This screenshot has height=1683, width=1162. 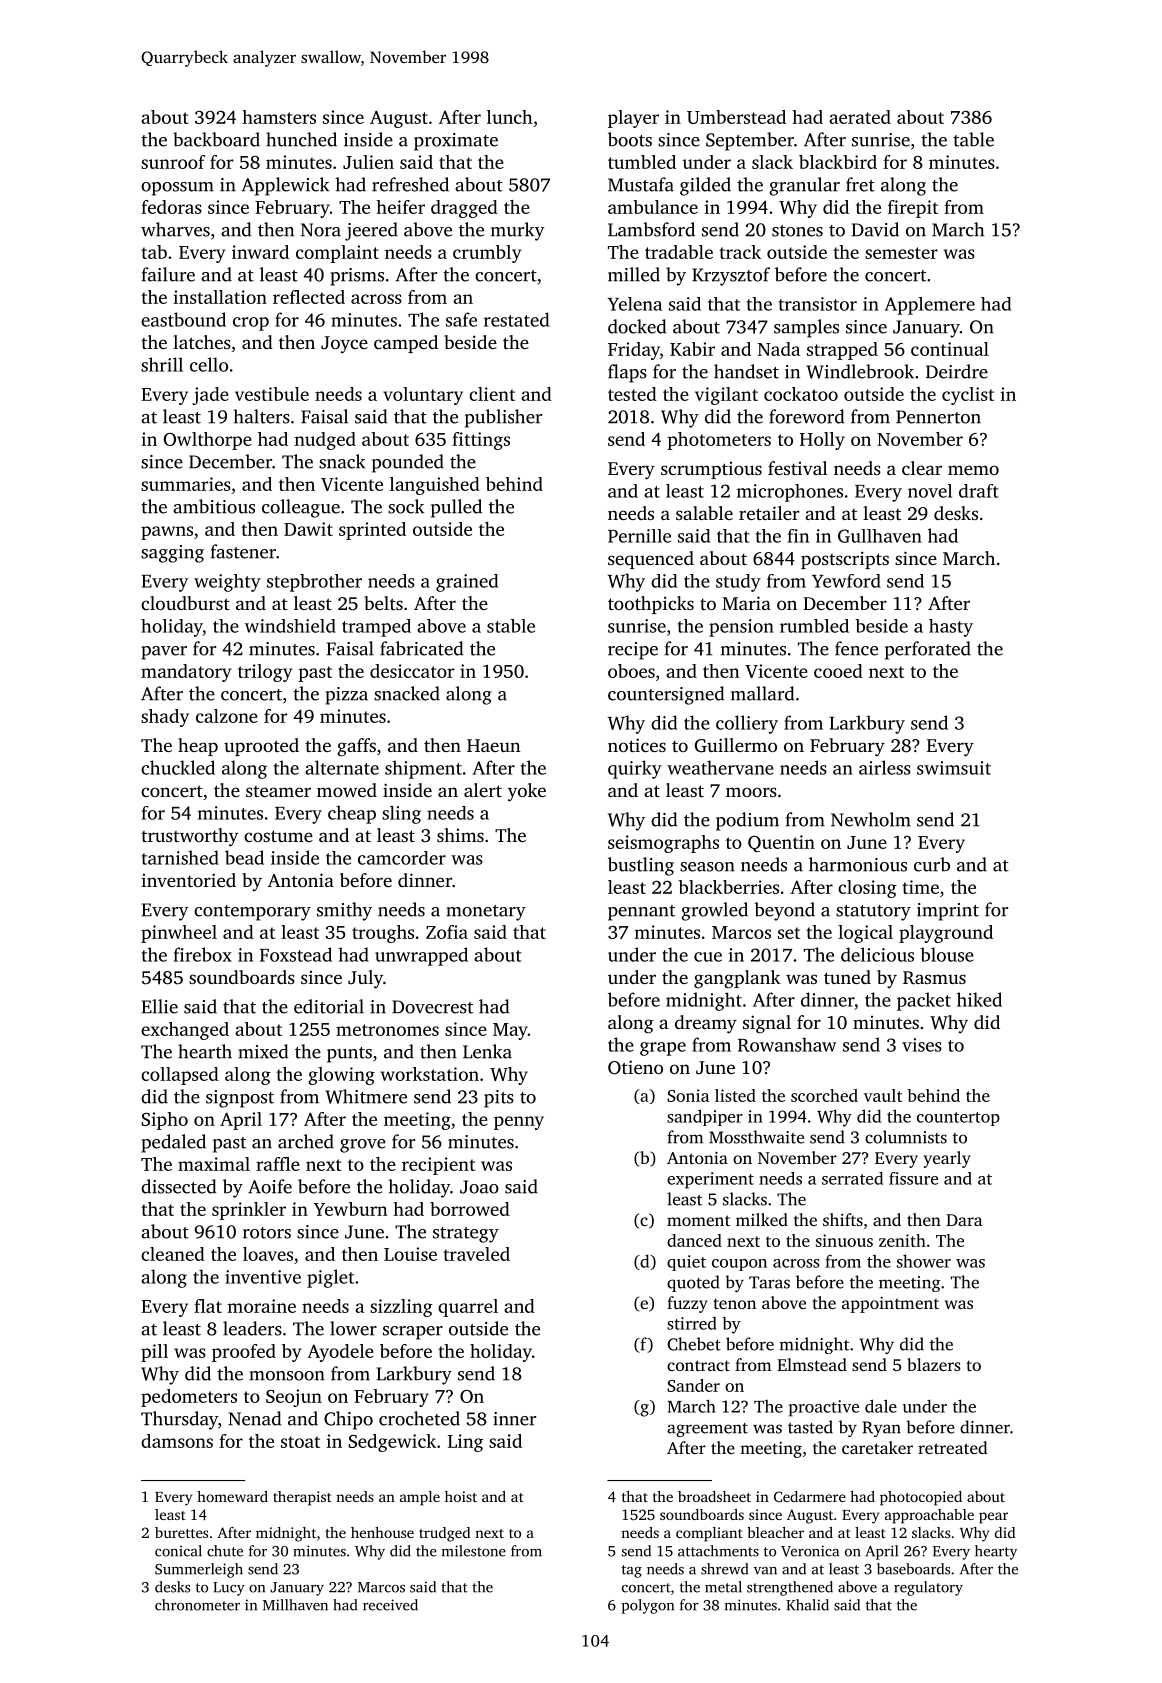 What do you see at coordinates (470, 1209) in the screenshot?
I see `borrowed` at bounding box center [470, 1209].
